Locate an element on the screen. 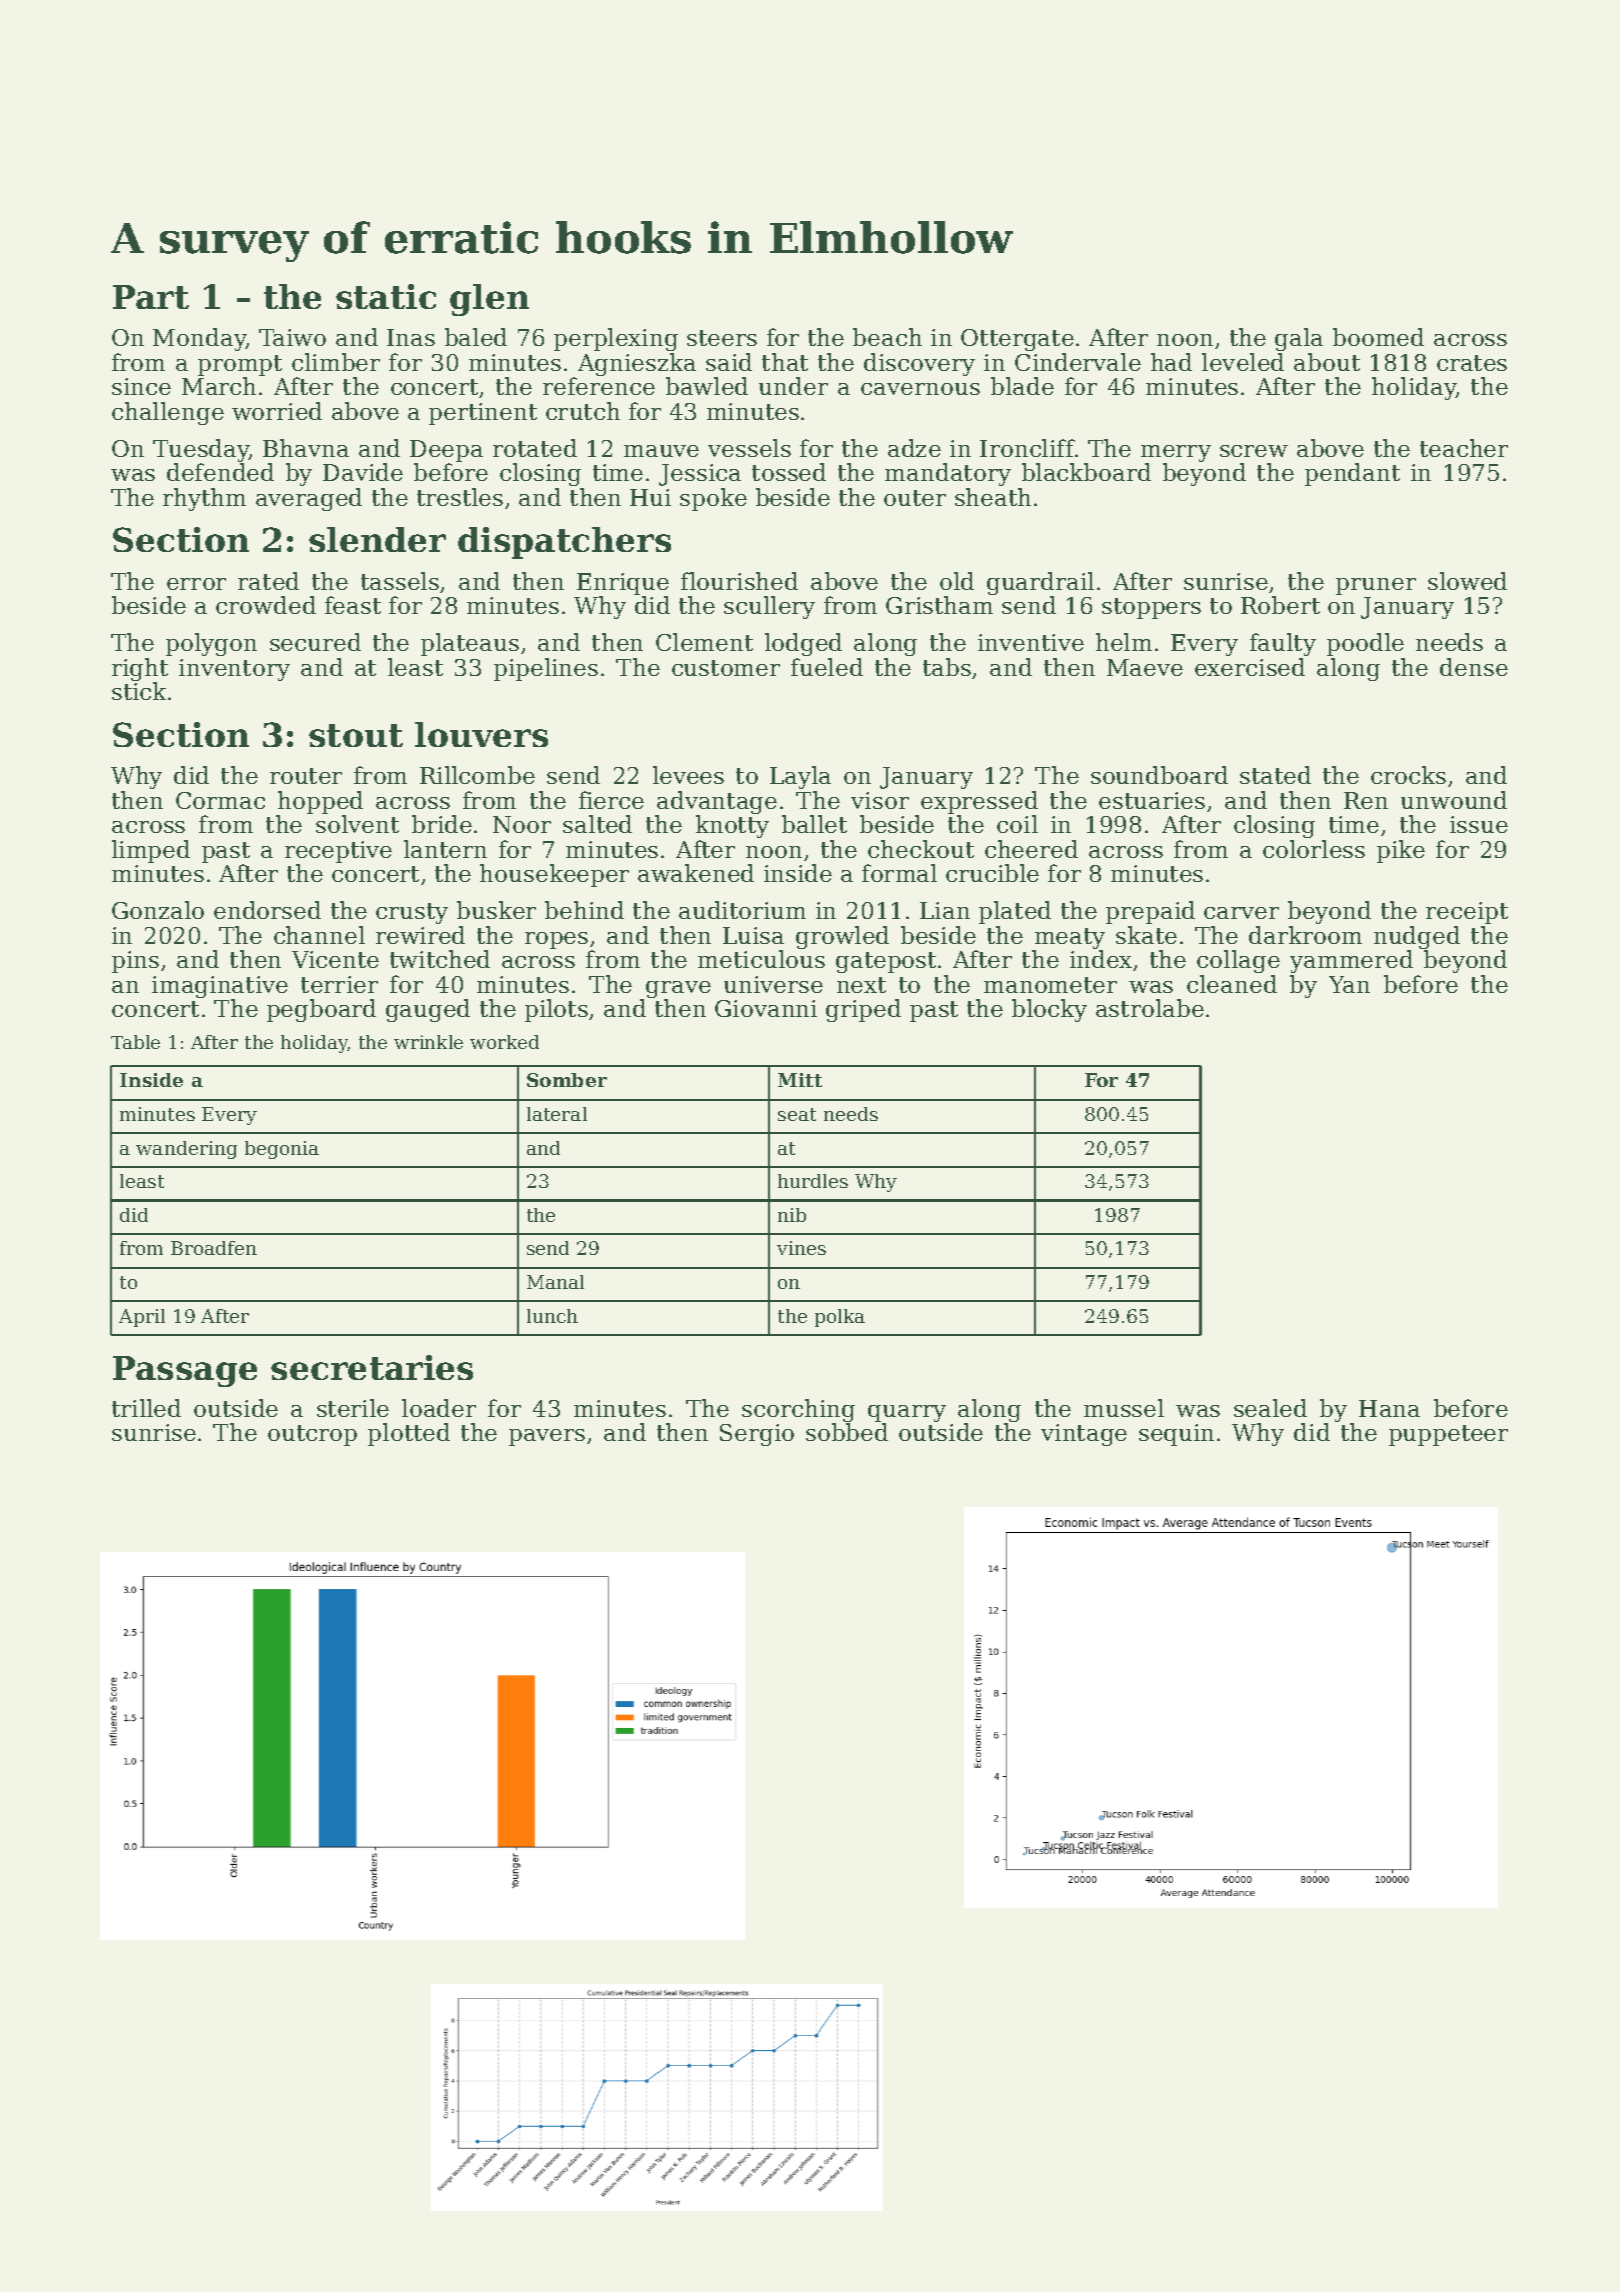 This screenshot has width=1620, height=2292. limped is located at coordinates (151, 851).
